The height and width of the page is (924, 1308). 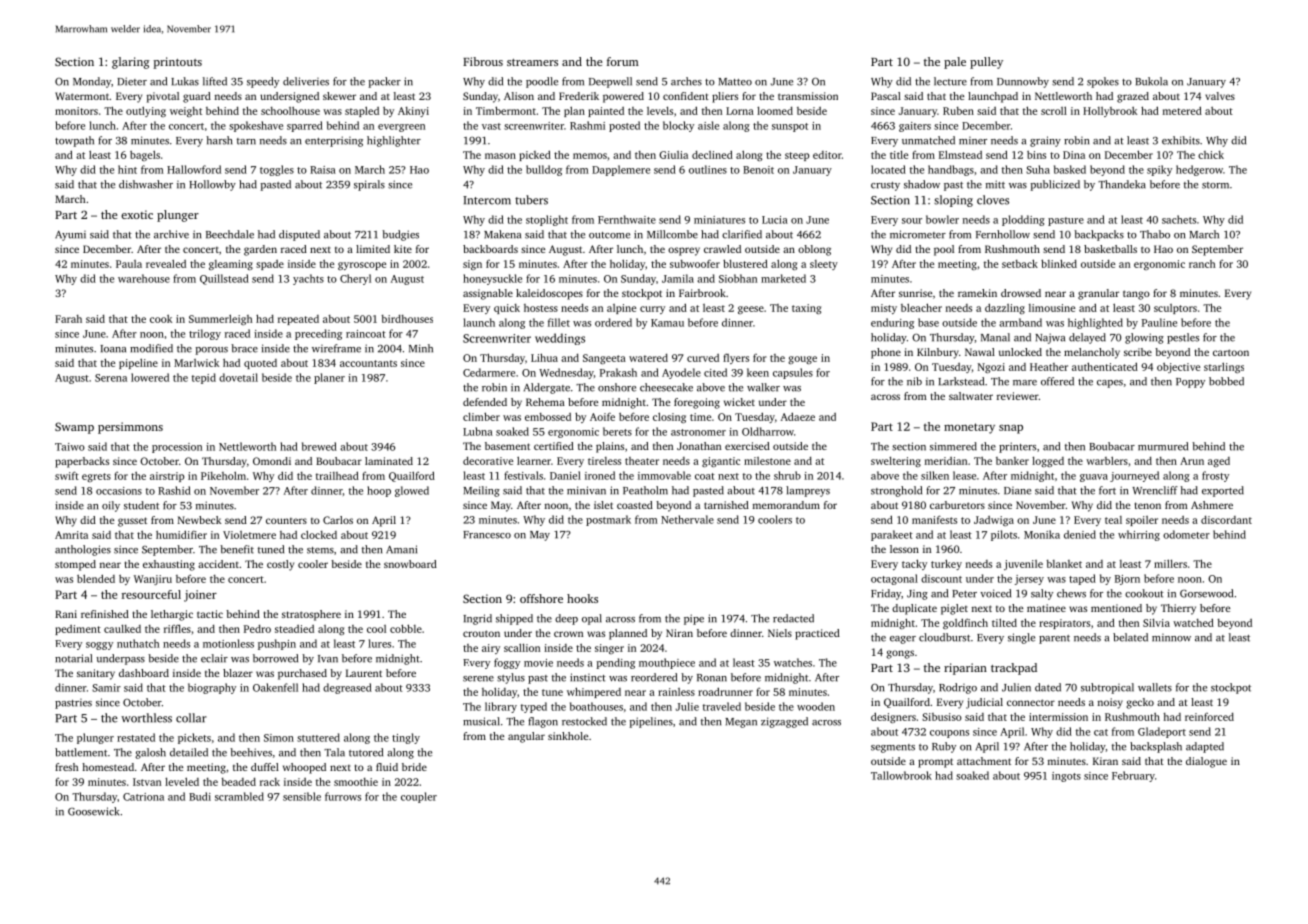 What do you see at coordinates (177, 63) in the page?
I see `printouts` at bounding box center [177, 63].
